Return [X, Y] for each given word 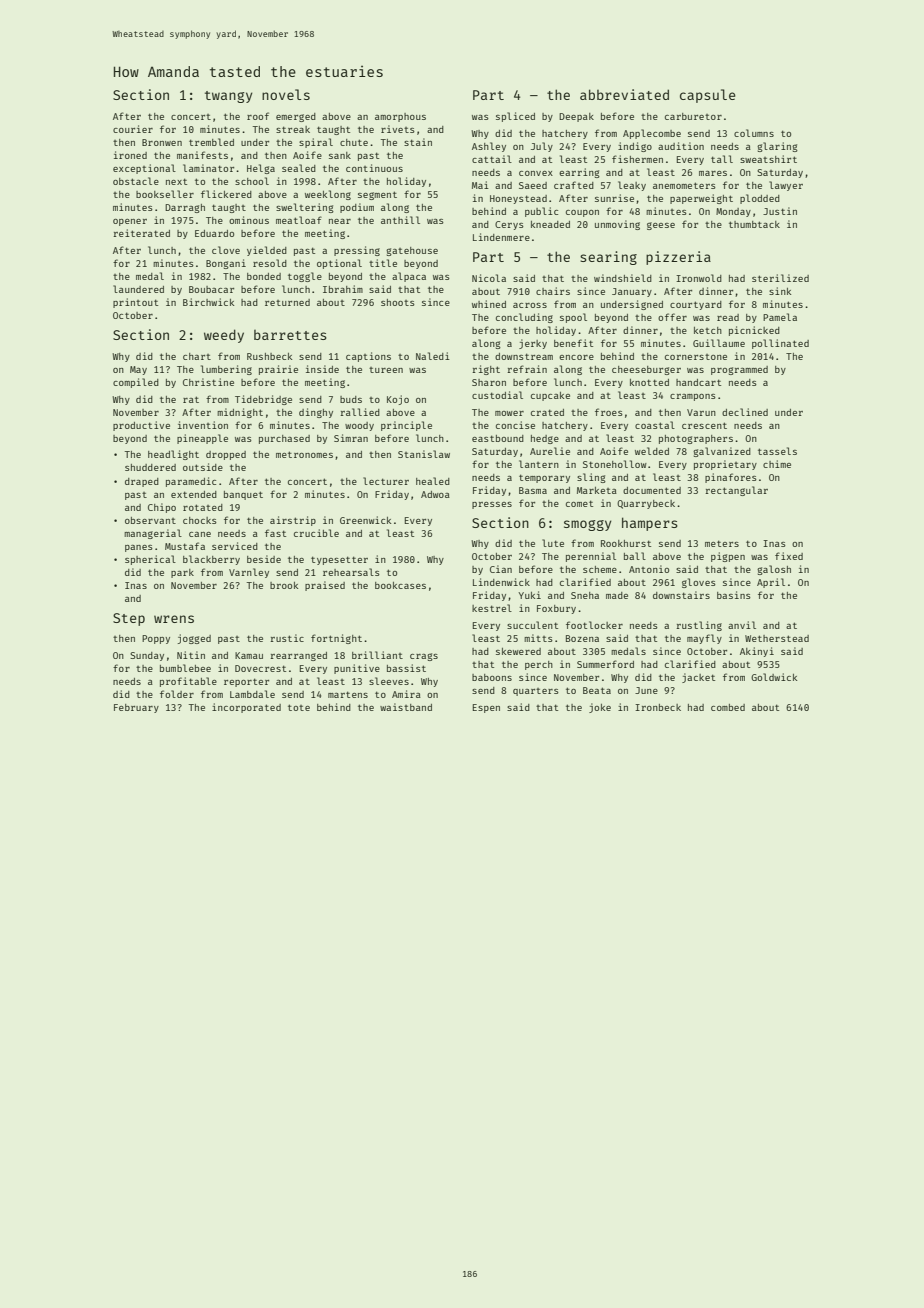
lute [553, 543]
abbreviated [624, 94]
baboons [492, 677]
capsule [708, 96]
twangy [228, 97]
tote [299, 707]
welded [652, 451]
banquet [243, 495]
